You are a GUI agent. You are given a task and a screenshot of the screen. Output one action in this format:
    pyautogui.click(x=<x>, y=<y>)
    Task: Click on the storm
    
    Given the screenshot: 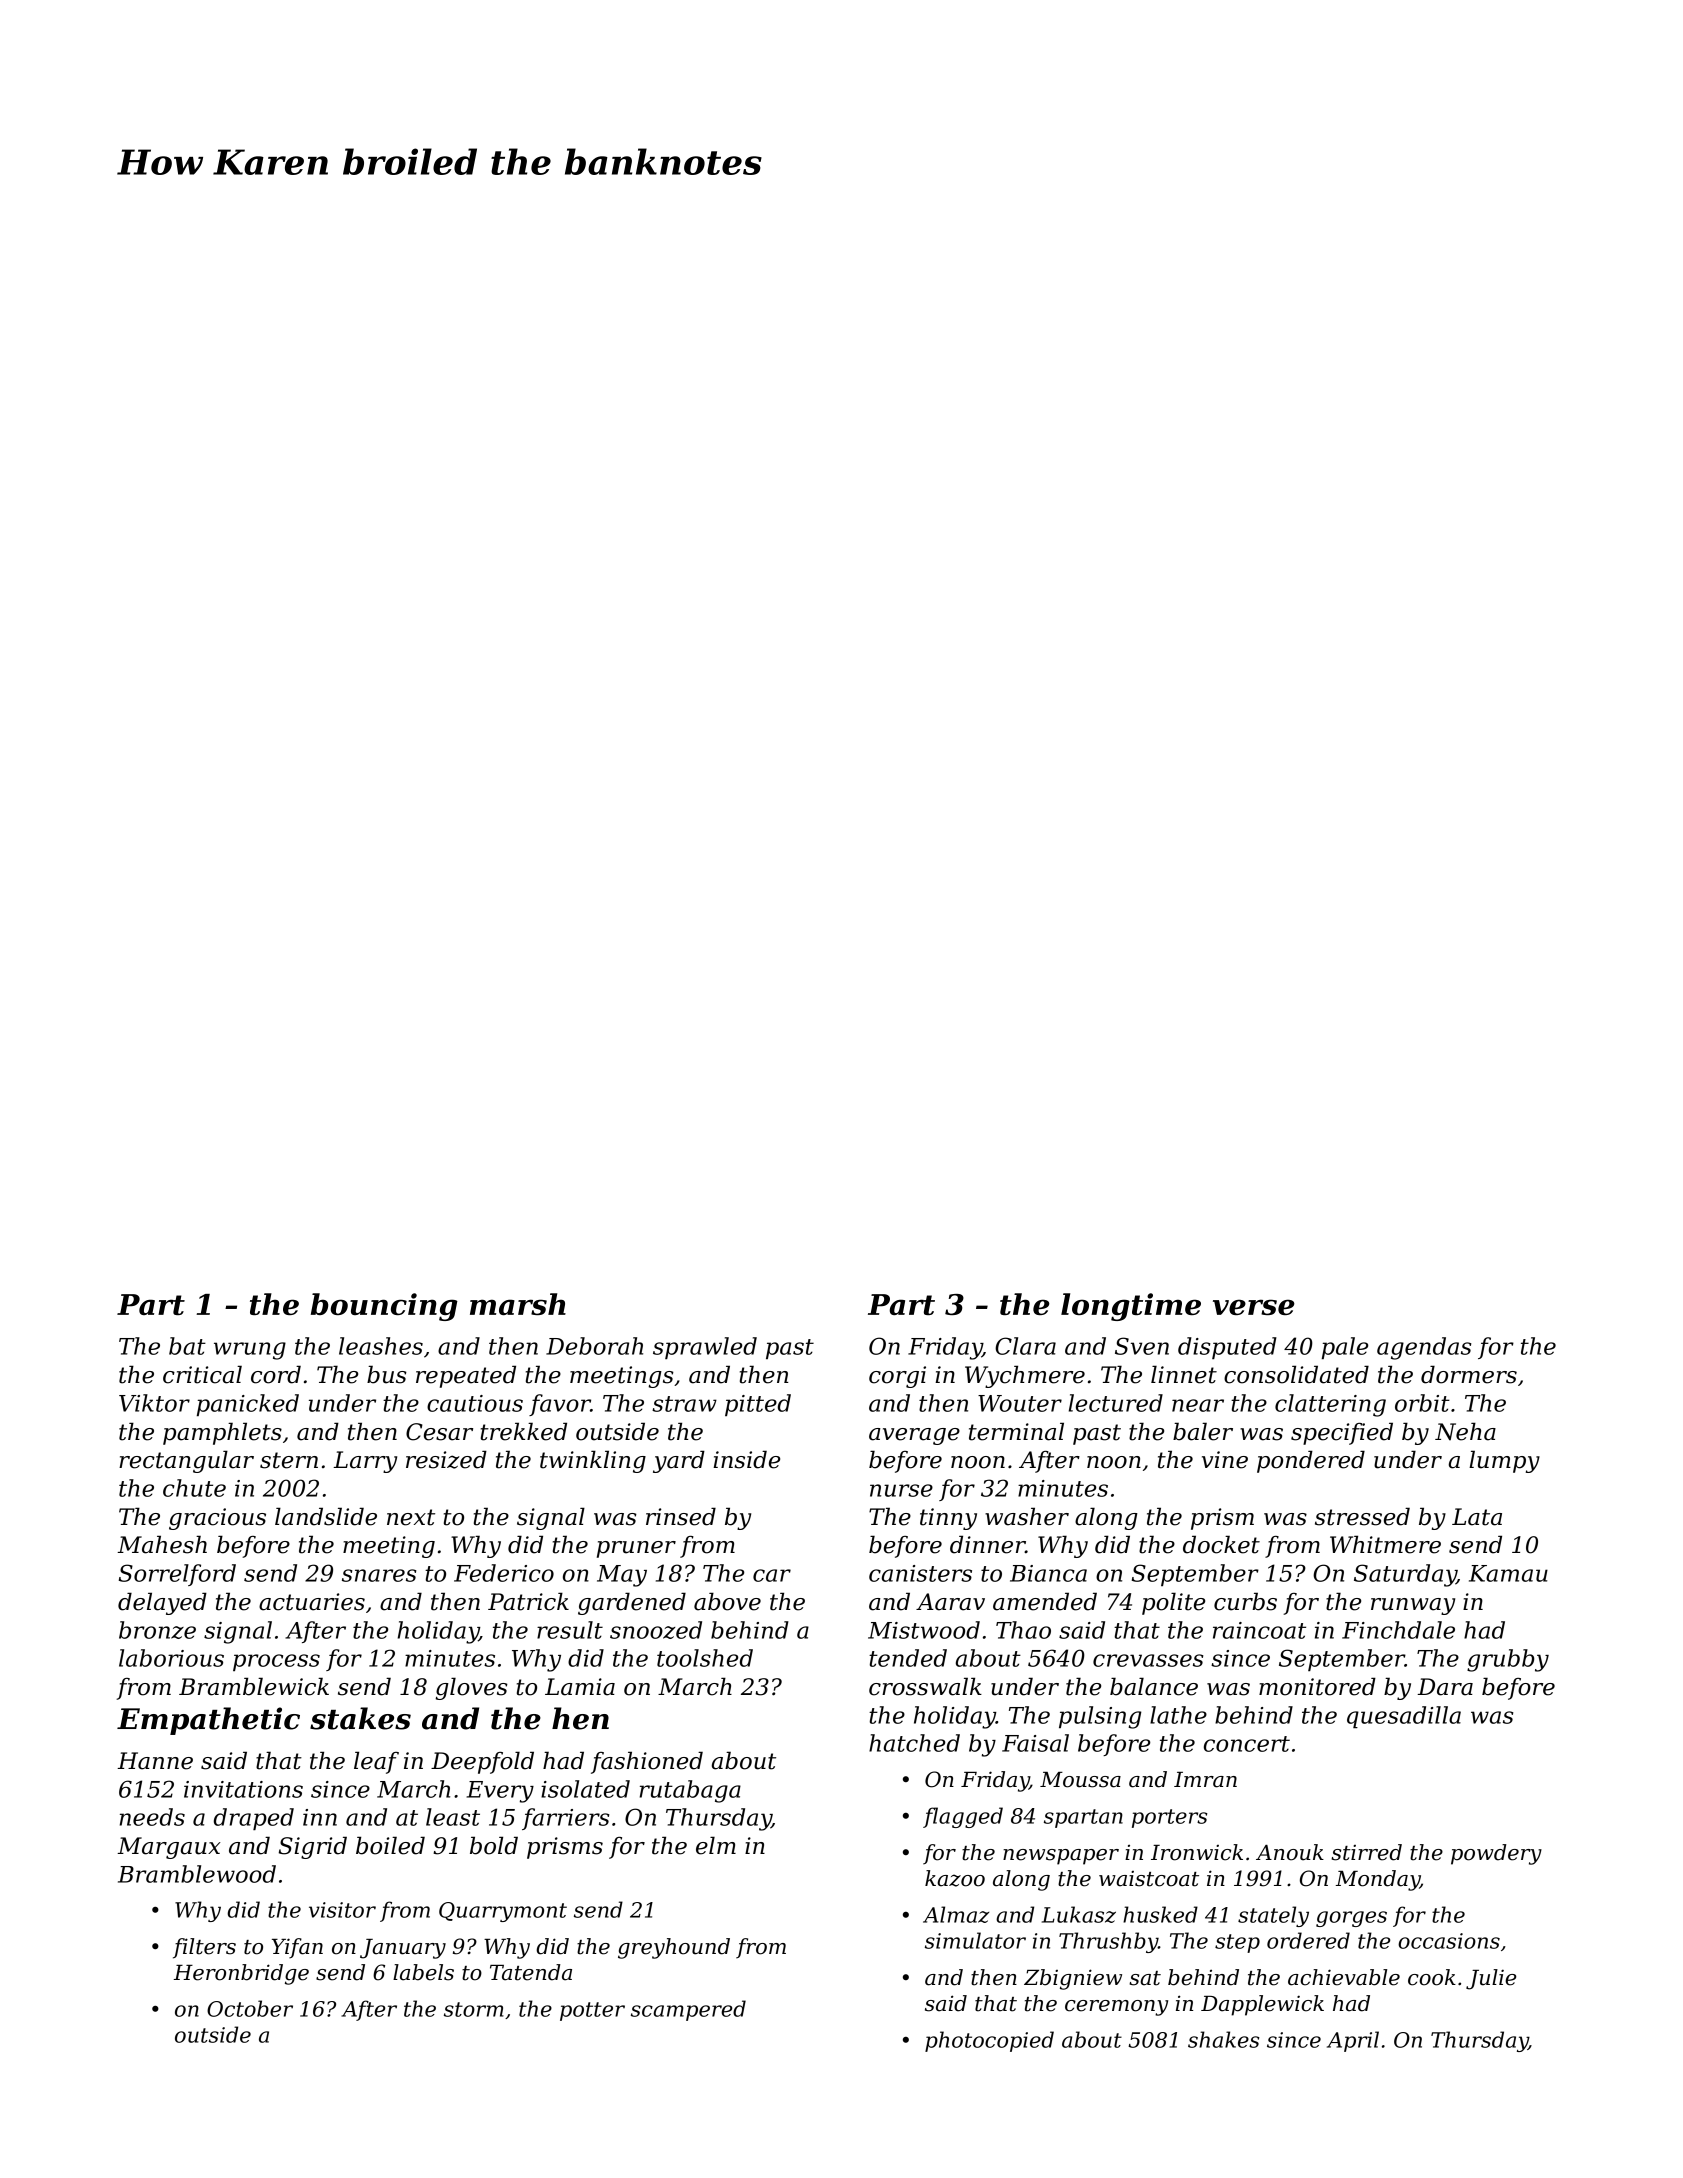 What is the action you would take?
    pyautogui.click(x=474, y=2009)
